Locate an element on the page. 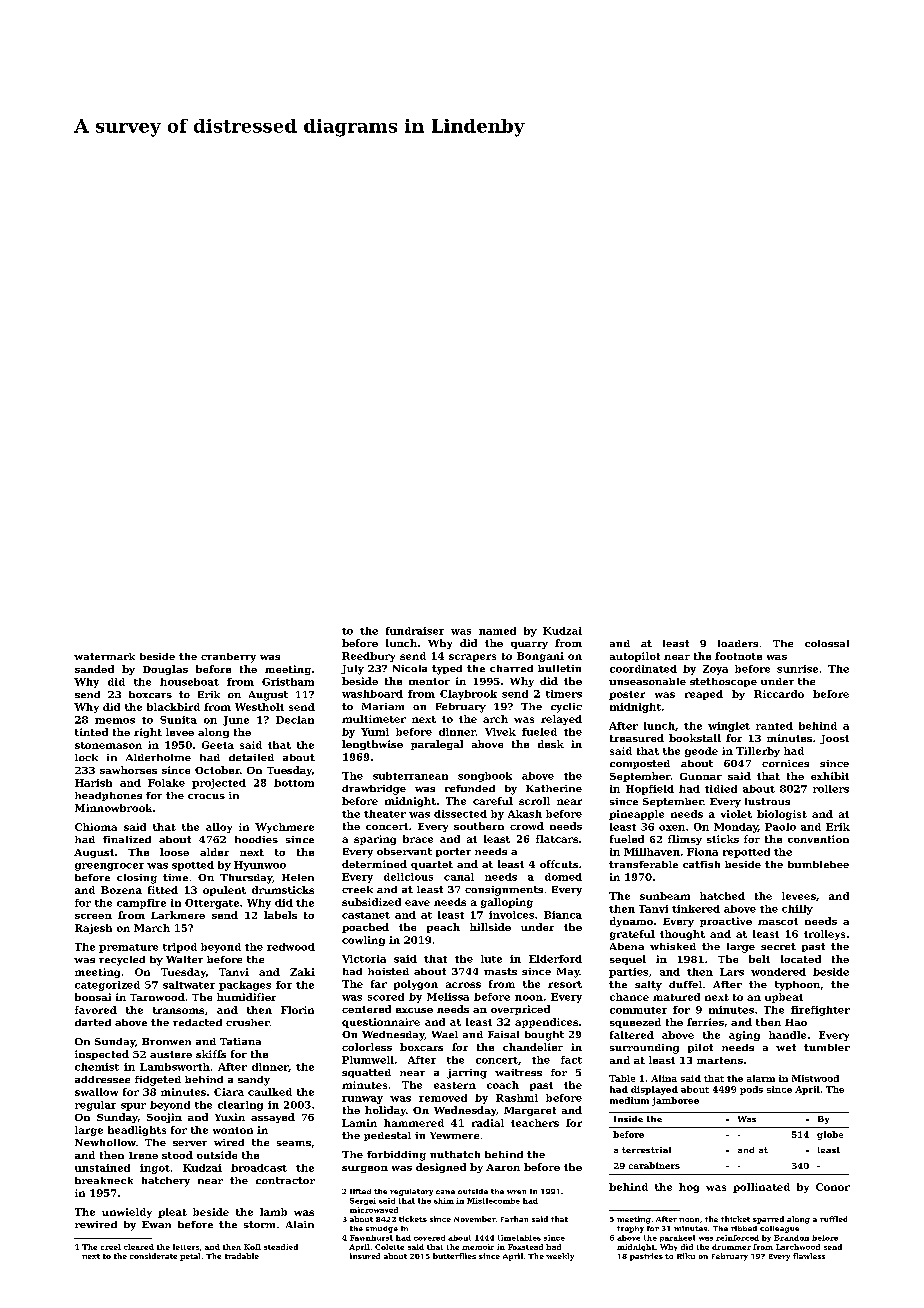 The width and height of the page is (924, 1308). consignments is located at coordinates (504, 891).
